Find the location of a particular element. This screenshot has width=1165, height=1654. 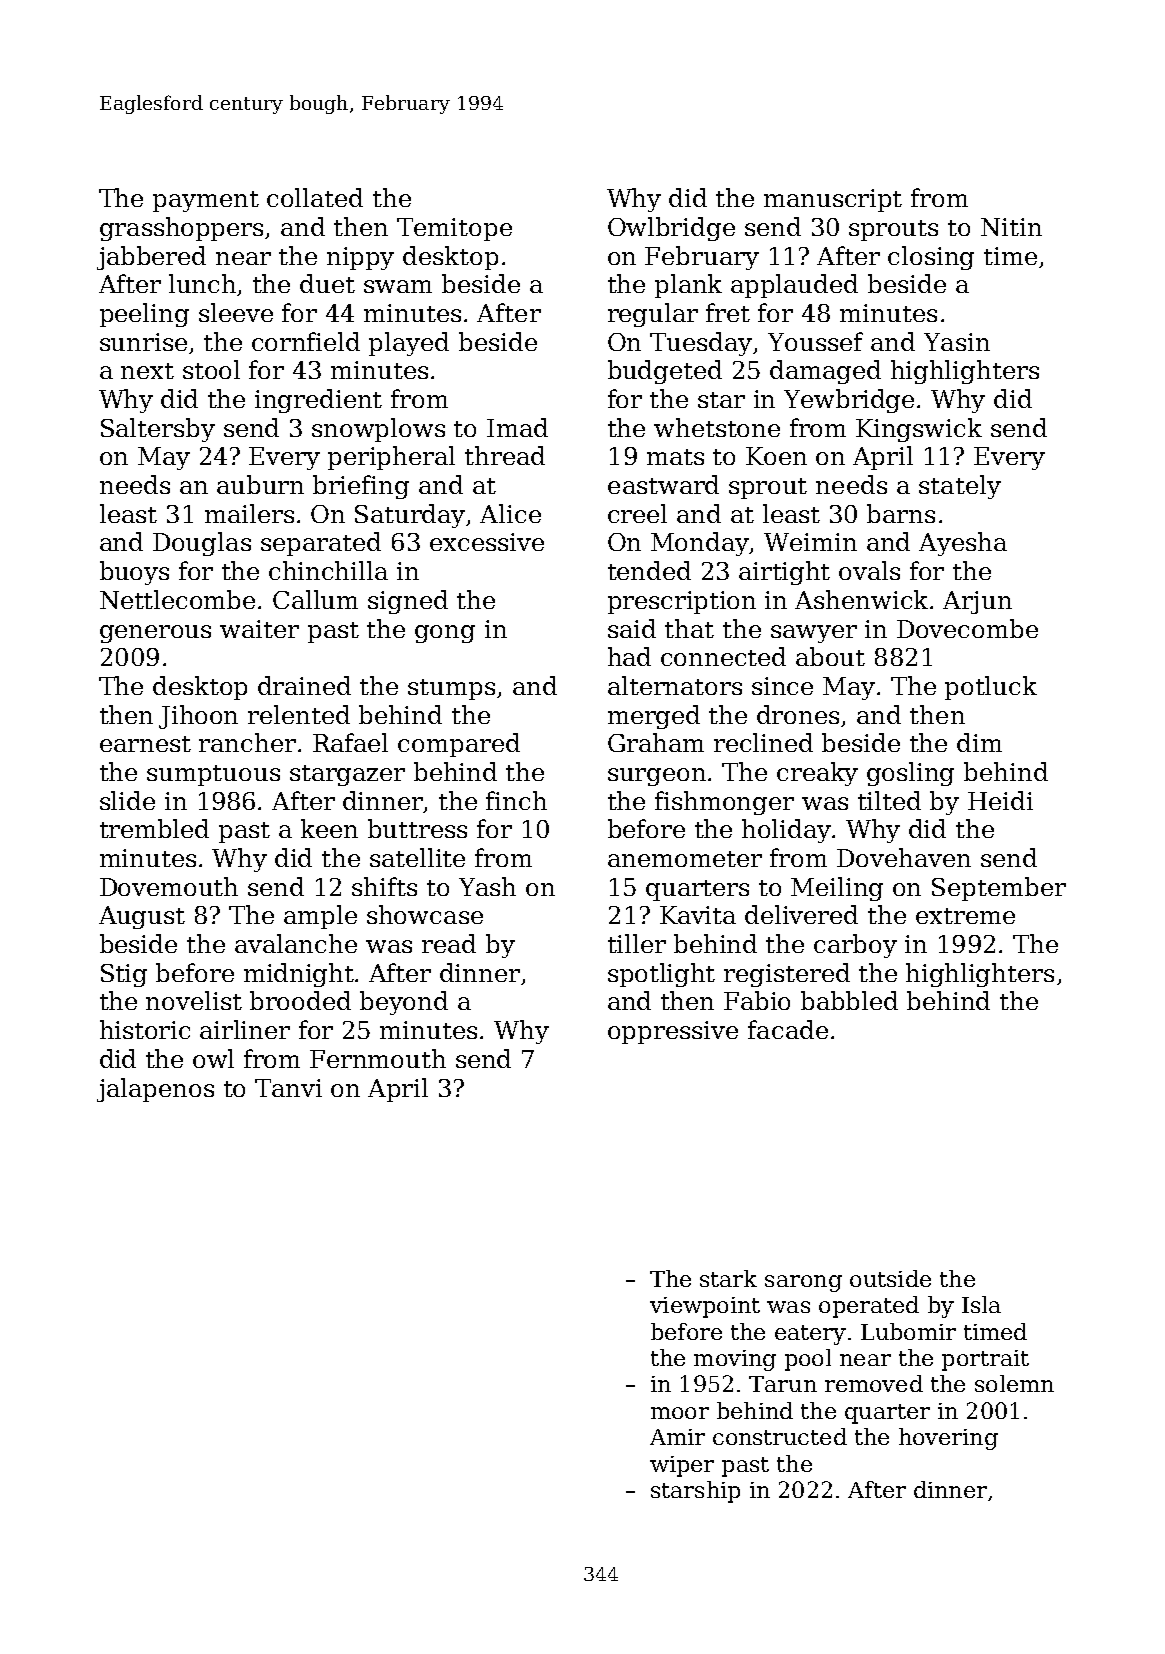

payment is located at coordinates (206, 201).
